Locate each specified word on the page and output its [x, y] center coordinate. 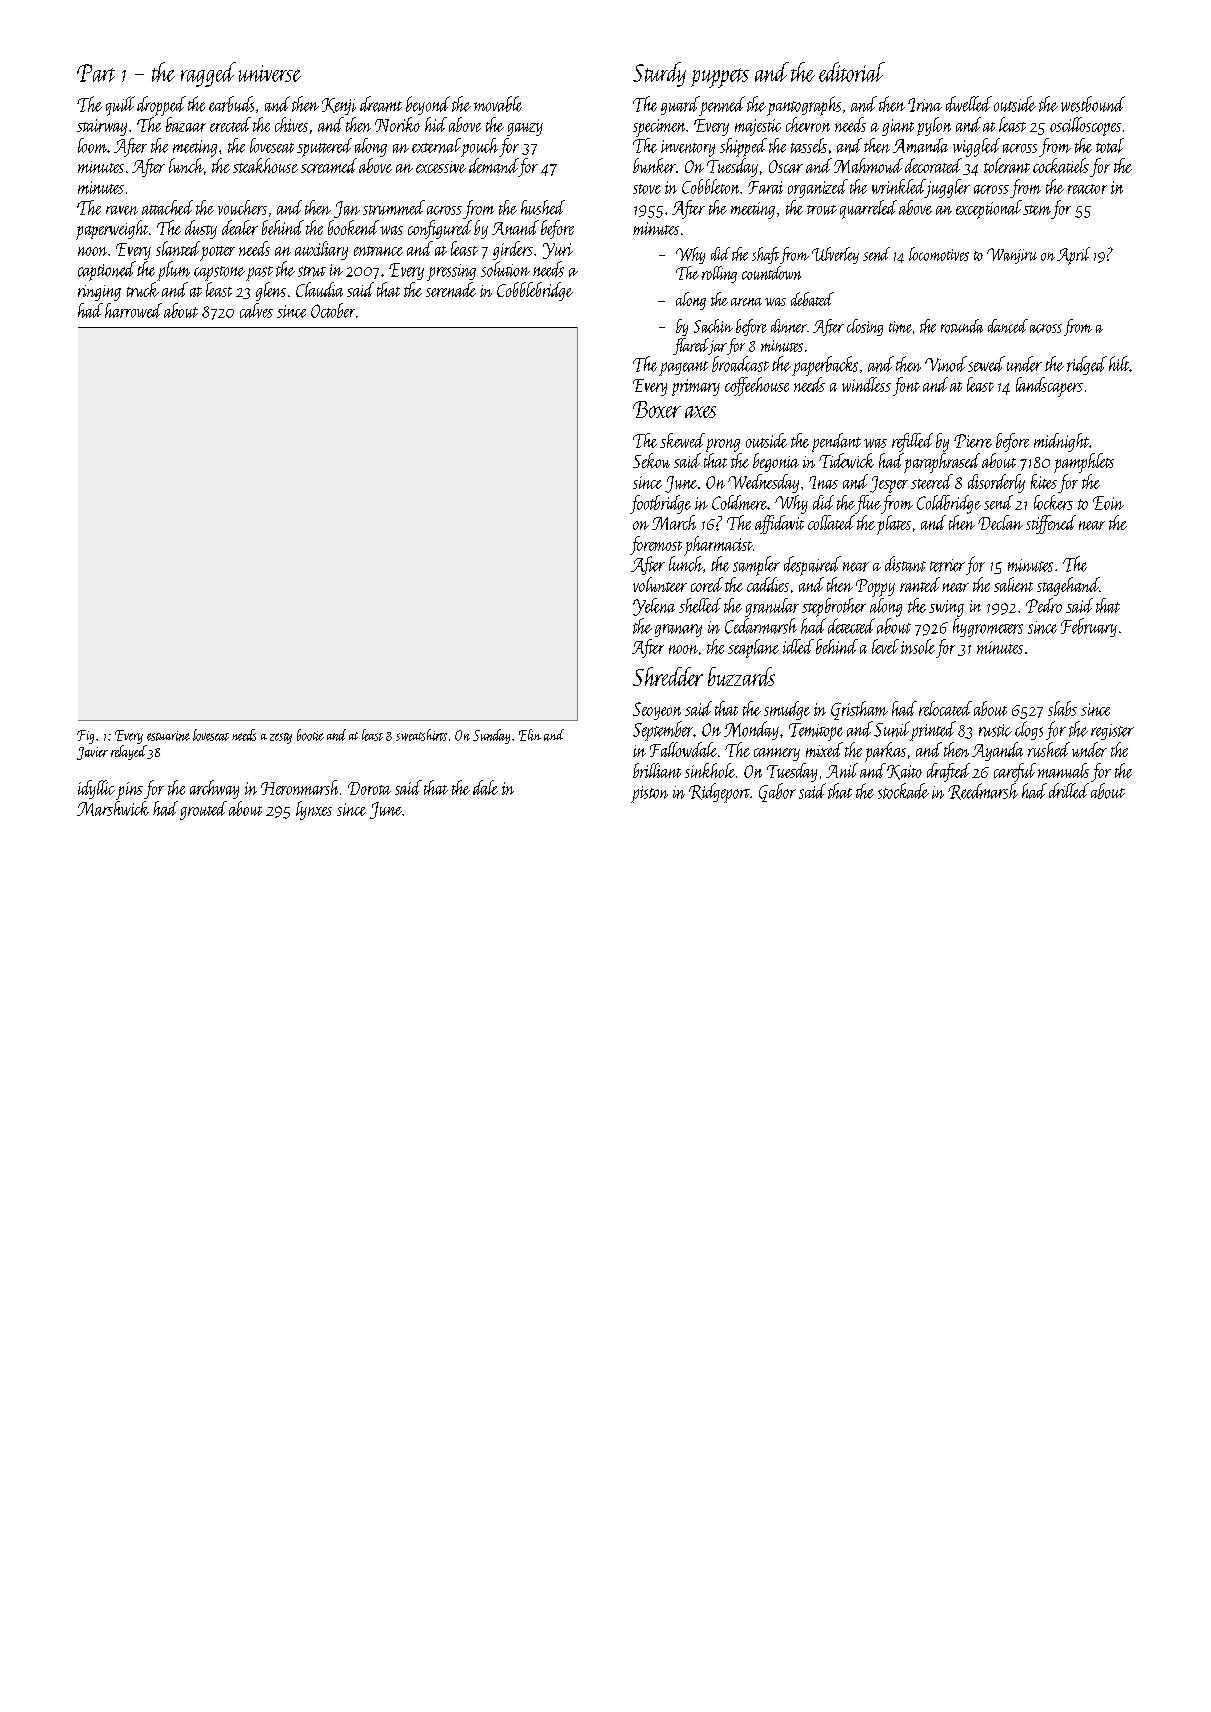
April [1073, 256]
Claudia [319, 289]
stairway [102, 127]
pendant [836, 442]
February [1089, 627]
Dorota [369, 788]
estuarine [168, 736]
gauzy [525, 129]
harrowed [133, 310]
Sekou [651, 460]
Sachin [713, 326]
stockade [903, 791]
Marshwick [113, 808]
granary [678, 630]
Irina [925, 105]
